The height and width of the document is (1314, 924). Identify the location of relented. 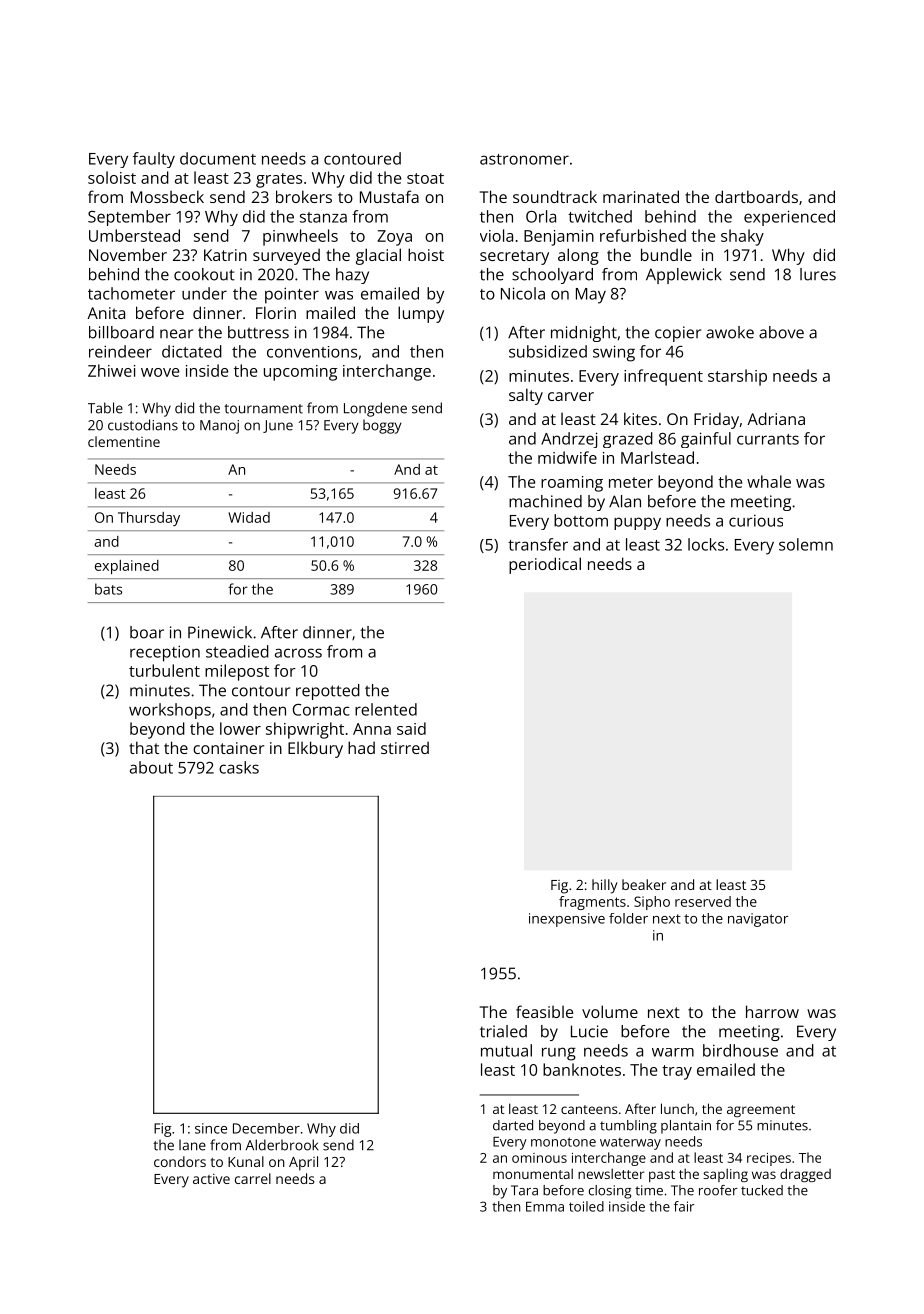
(386, 709).
